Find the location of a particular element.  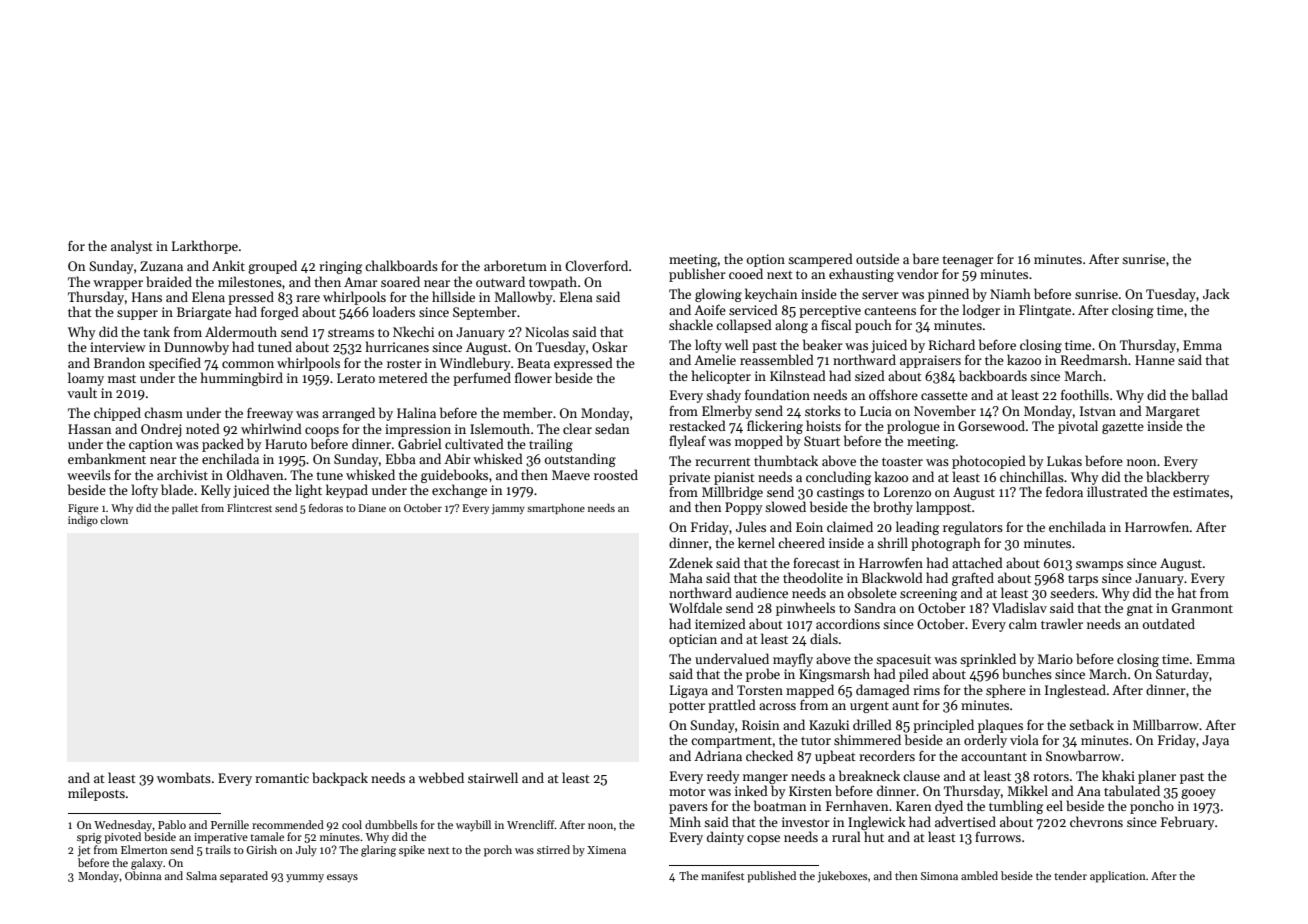

Gabriel is located at coordinates (420, 443).
